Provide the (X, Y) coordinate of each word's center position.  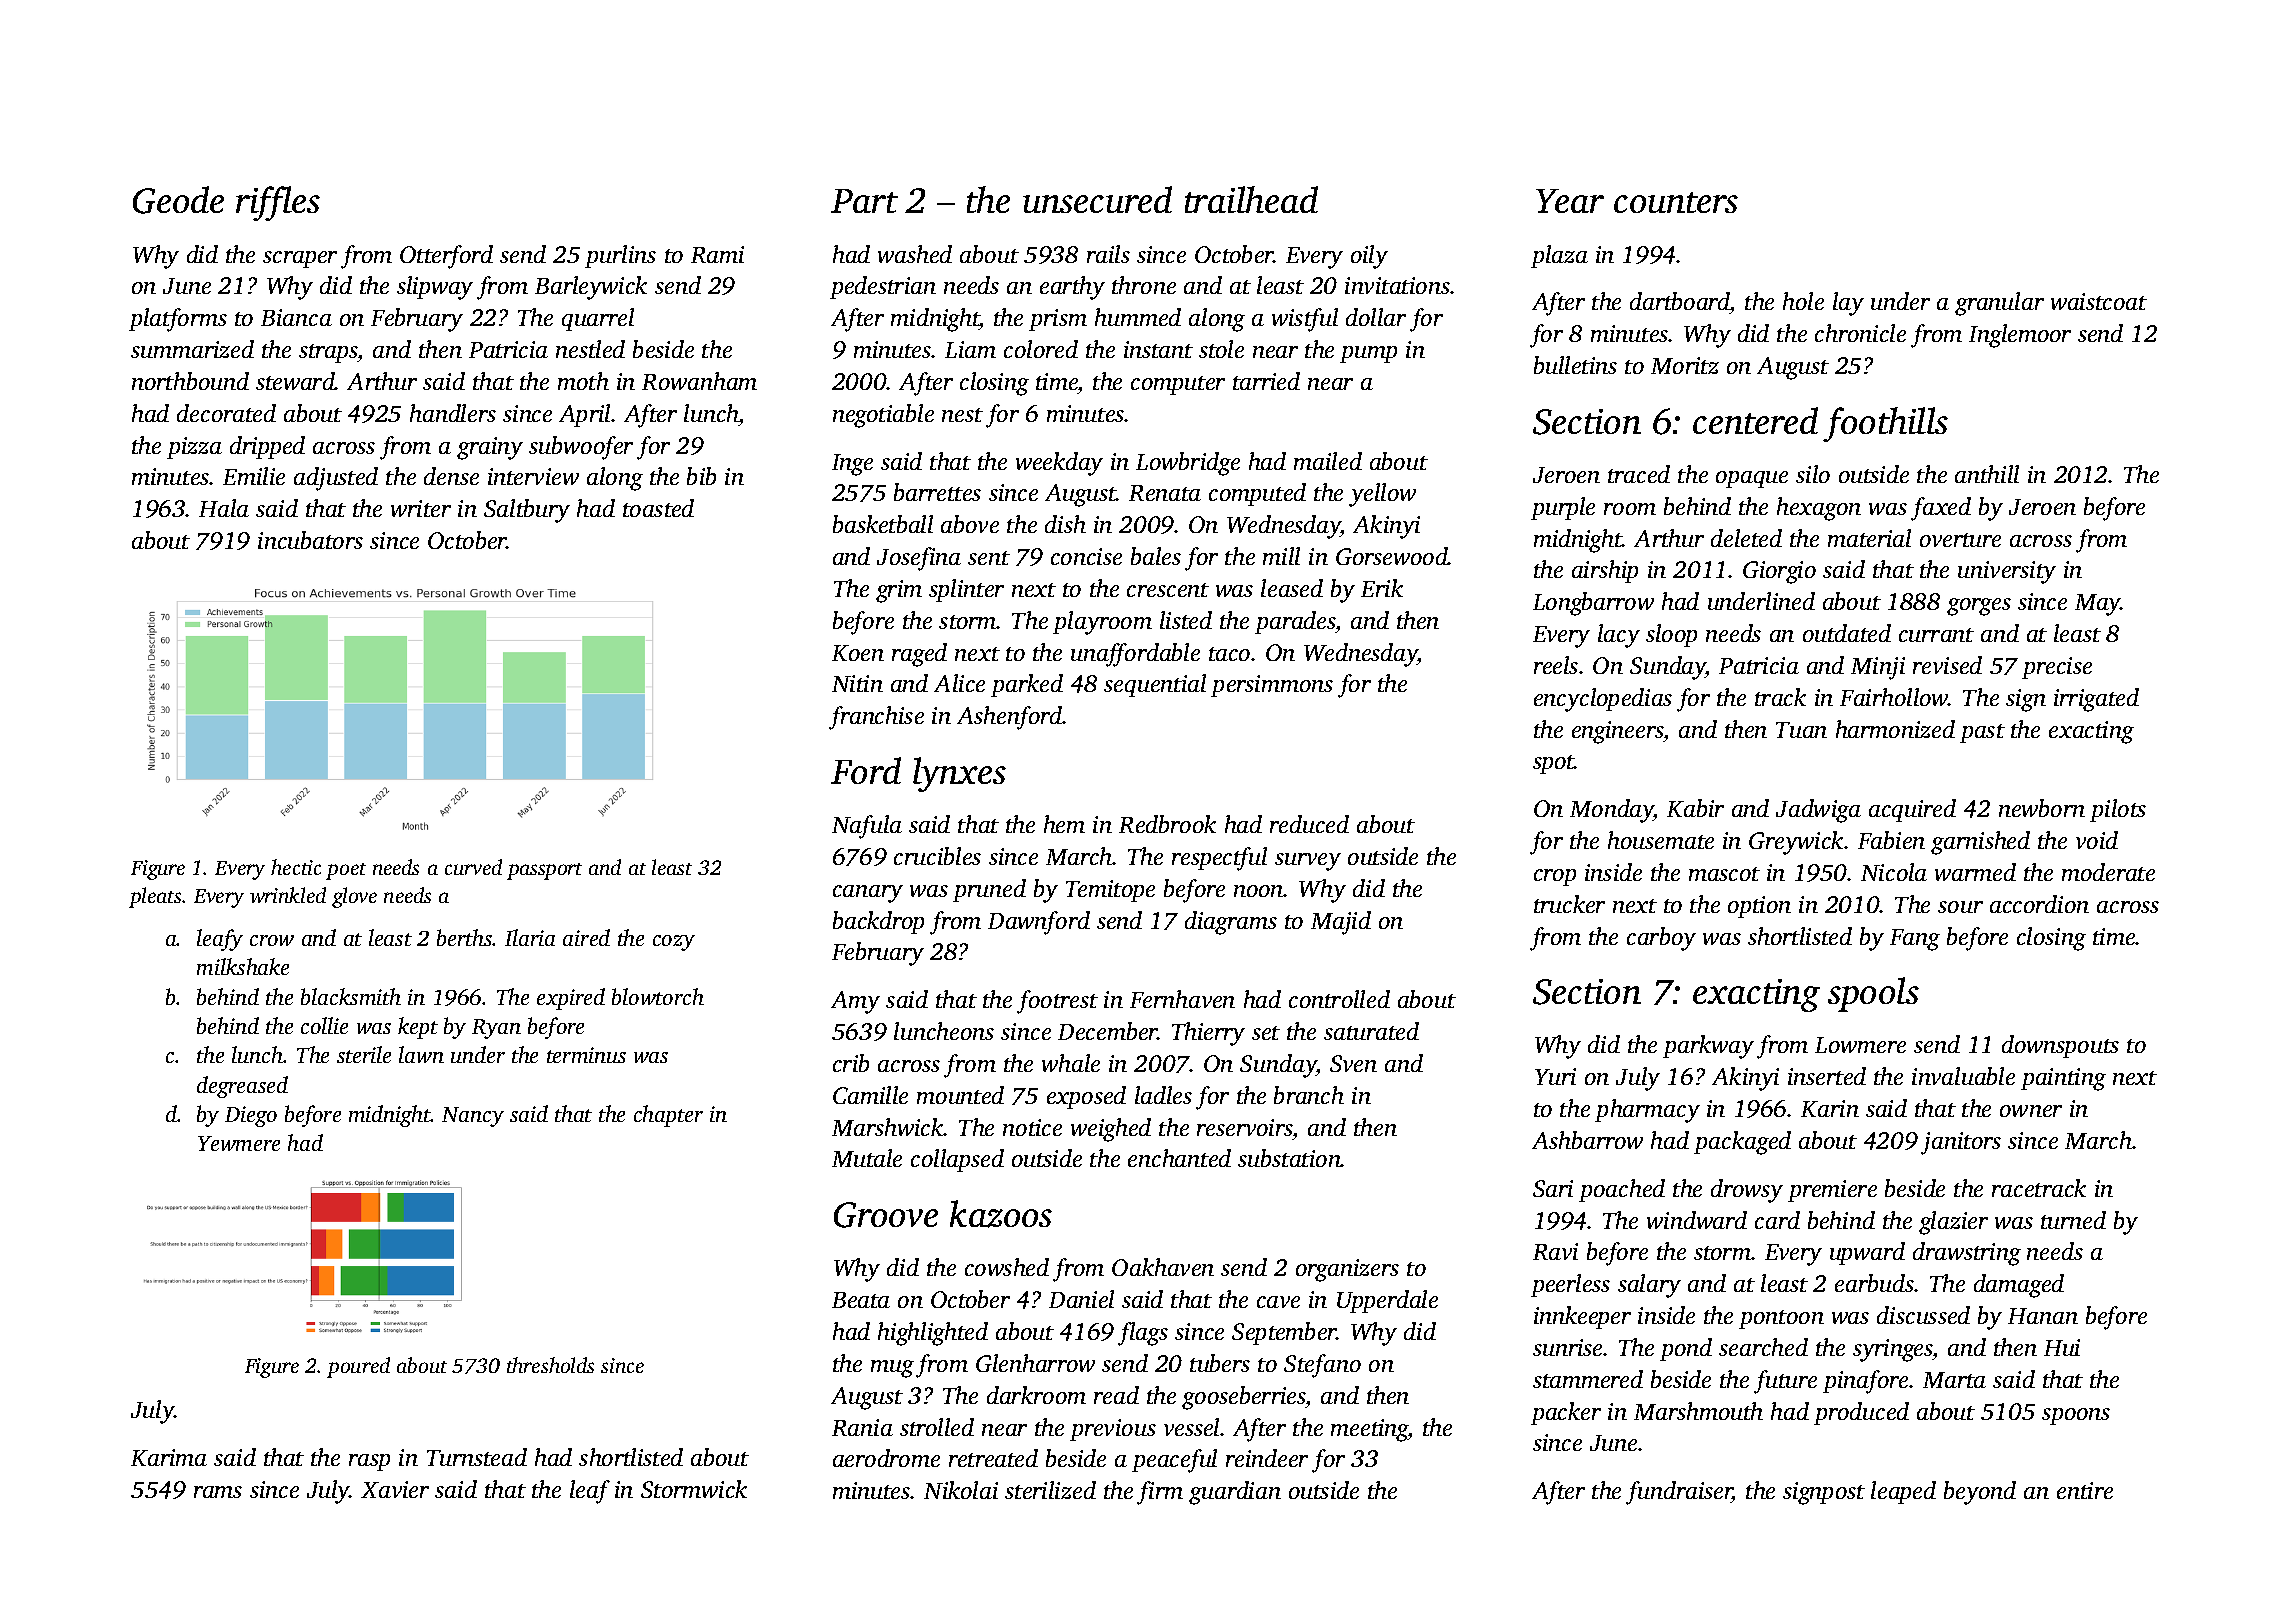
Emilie (254, 476)
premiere (1832, 1191)
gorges (1979, 607)
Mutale (867, 1158)
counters (1676, 202)
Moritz (1685, 365)
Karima (169, 1457)
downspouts (2060, 1046)
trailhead (1251, 199)
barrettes (937, 492)
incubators (310, 540)
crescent (1168, 590)
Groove (886, 1215)
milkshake (243, 966)
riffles (278, 203)
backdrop (878, 922)
